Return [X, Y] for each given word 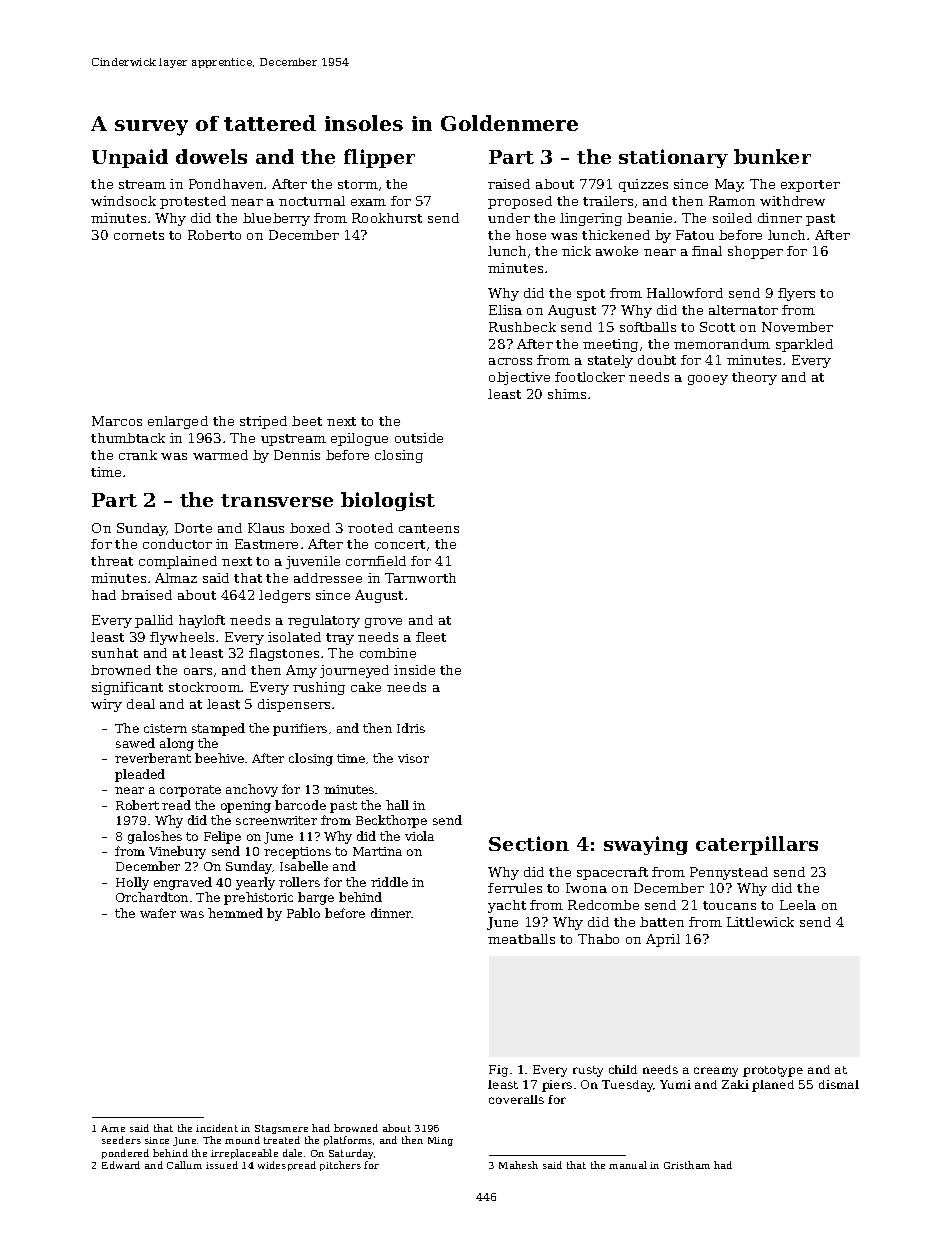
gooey [708, 380]
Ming [440, 1141]
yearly [255, 883]
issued [222, 1165]
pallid [154, 621]
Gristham [687, 1165]
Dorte [193, 528]
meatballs [521, 939]
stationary [673, 158]
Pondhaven [226, 184]
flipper [379, 158]
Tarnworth [420, 578]
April [663, 940]
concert [400, 544]
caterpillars [757, 845]
